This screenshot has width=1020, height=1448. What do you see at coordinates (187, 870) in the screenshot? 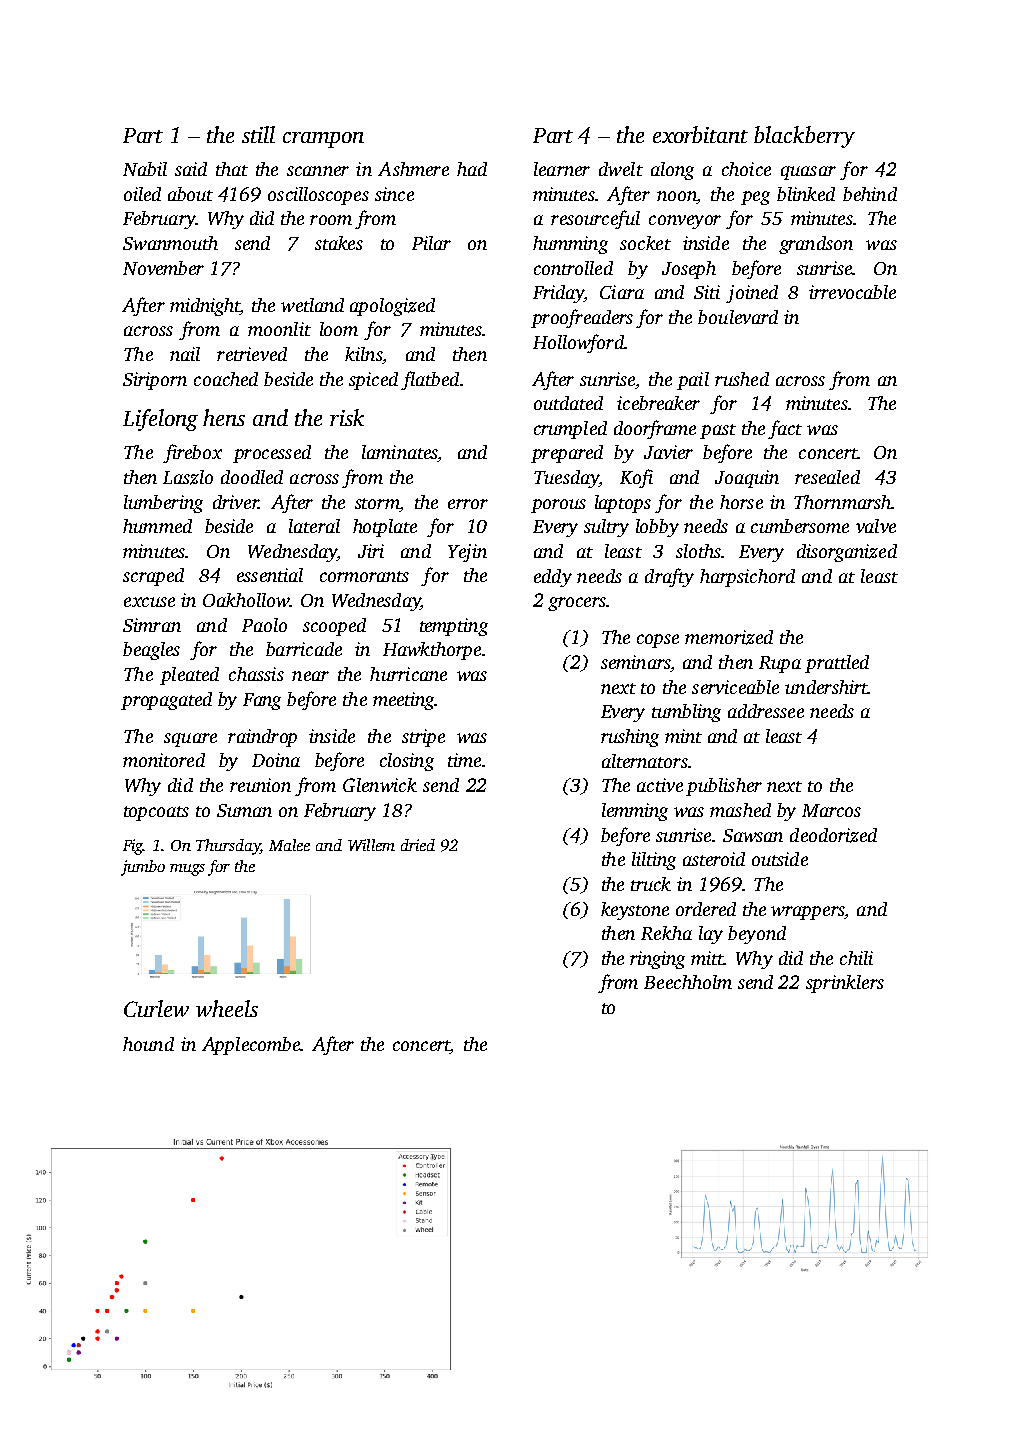
I see `mugs` at bounding box center [187, 870].
